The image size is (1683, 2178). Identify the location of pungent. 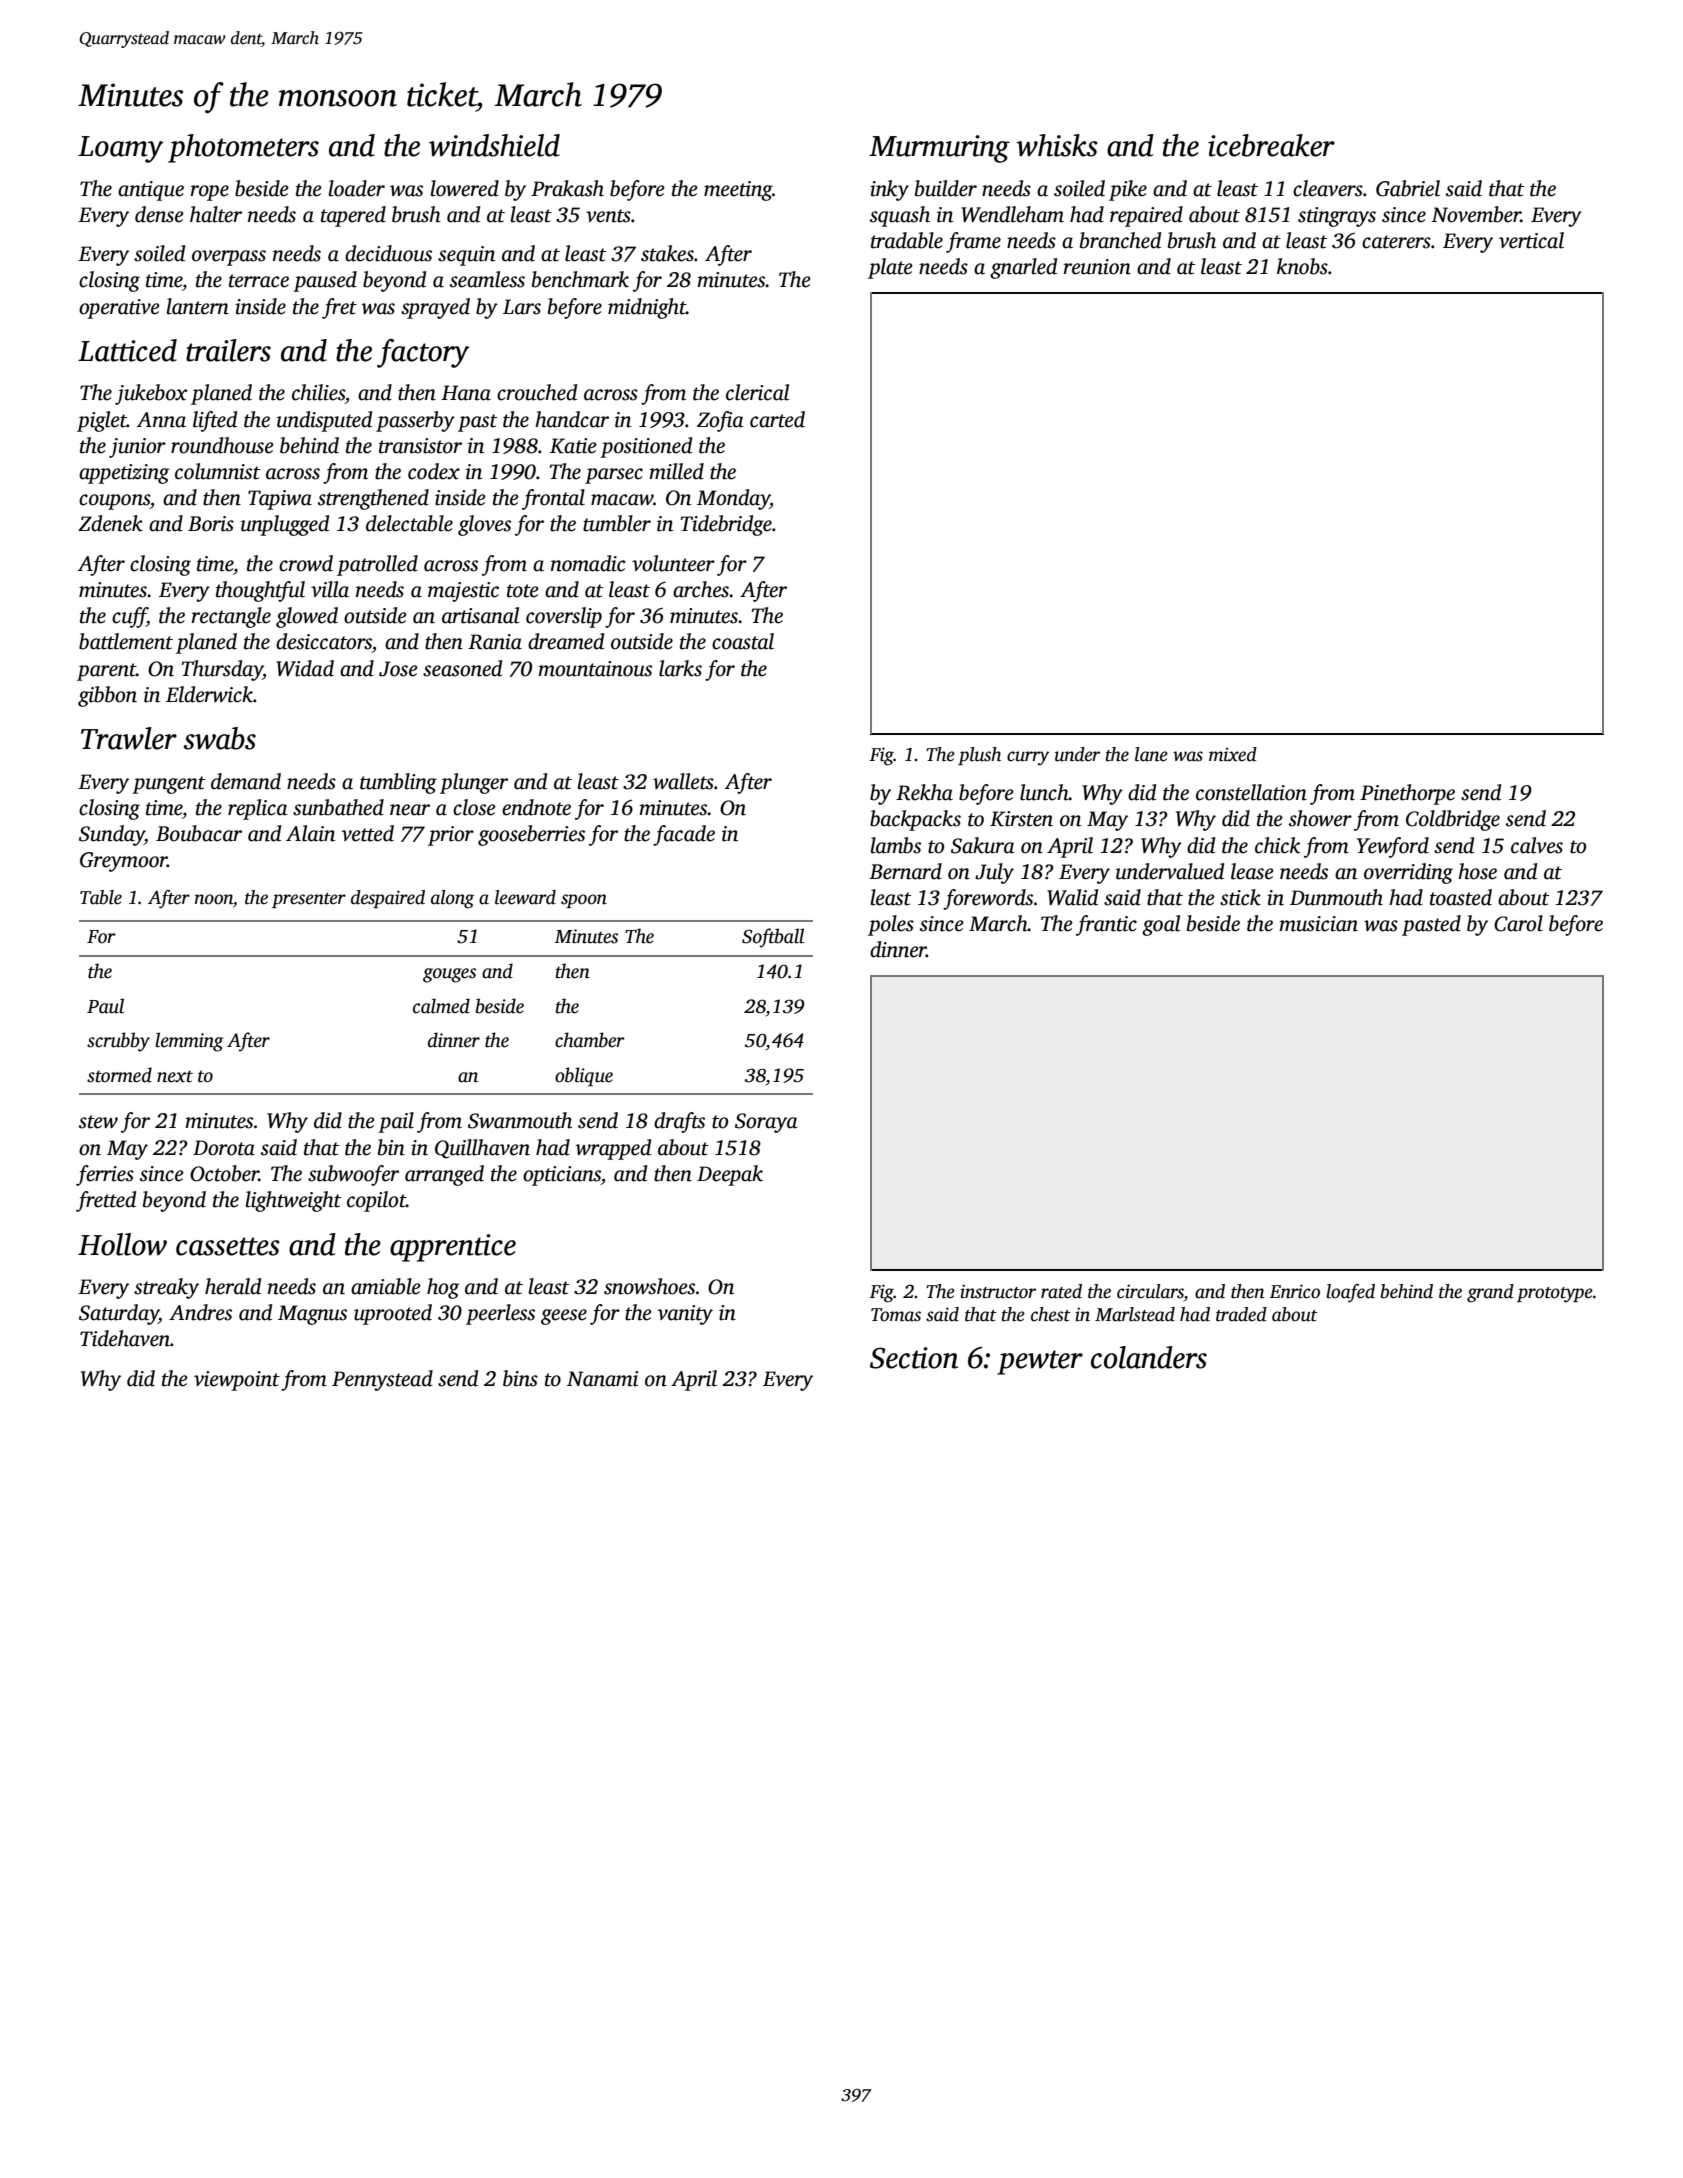
(168, 785).
